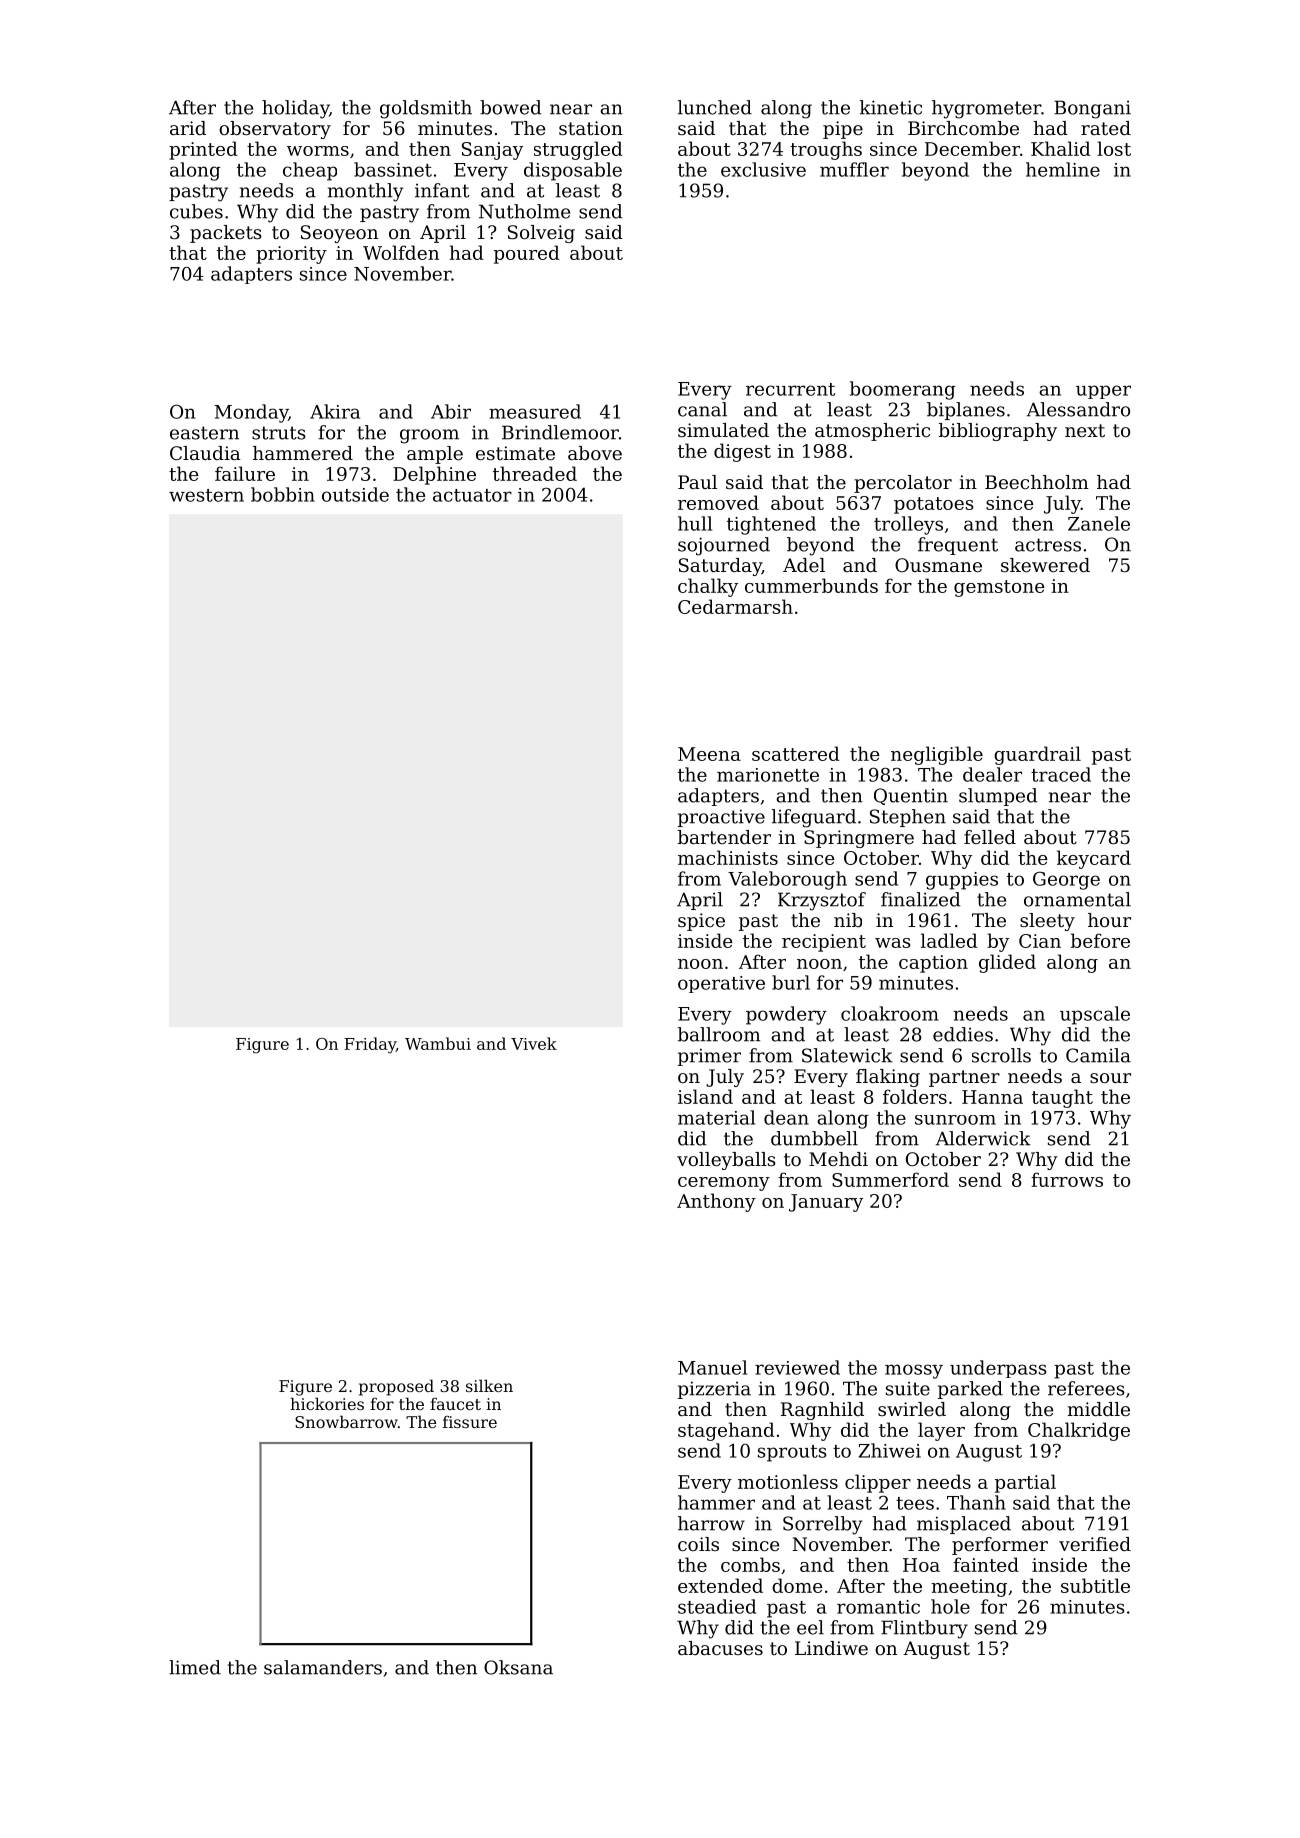 Image resolution: width=1300 pixels, height=1838 pixels. I want to click on caption, so click(933, 964).
